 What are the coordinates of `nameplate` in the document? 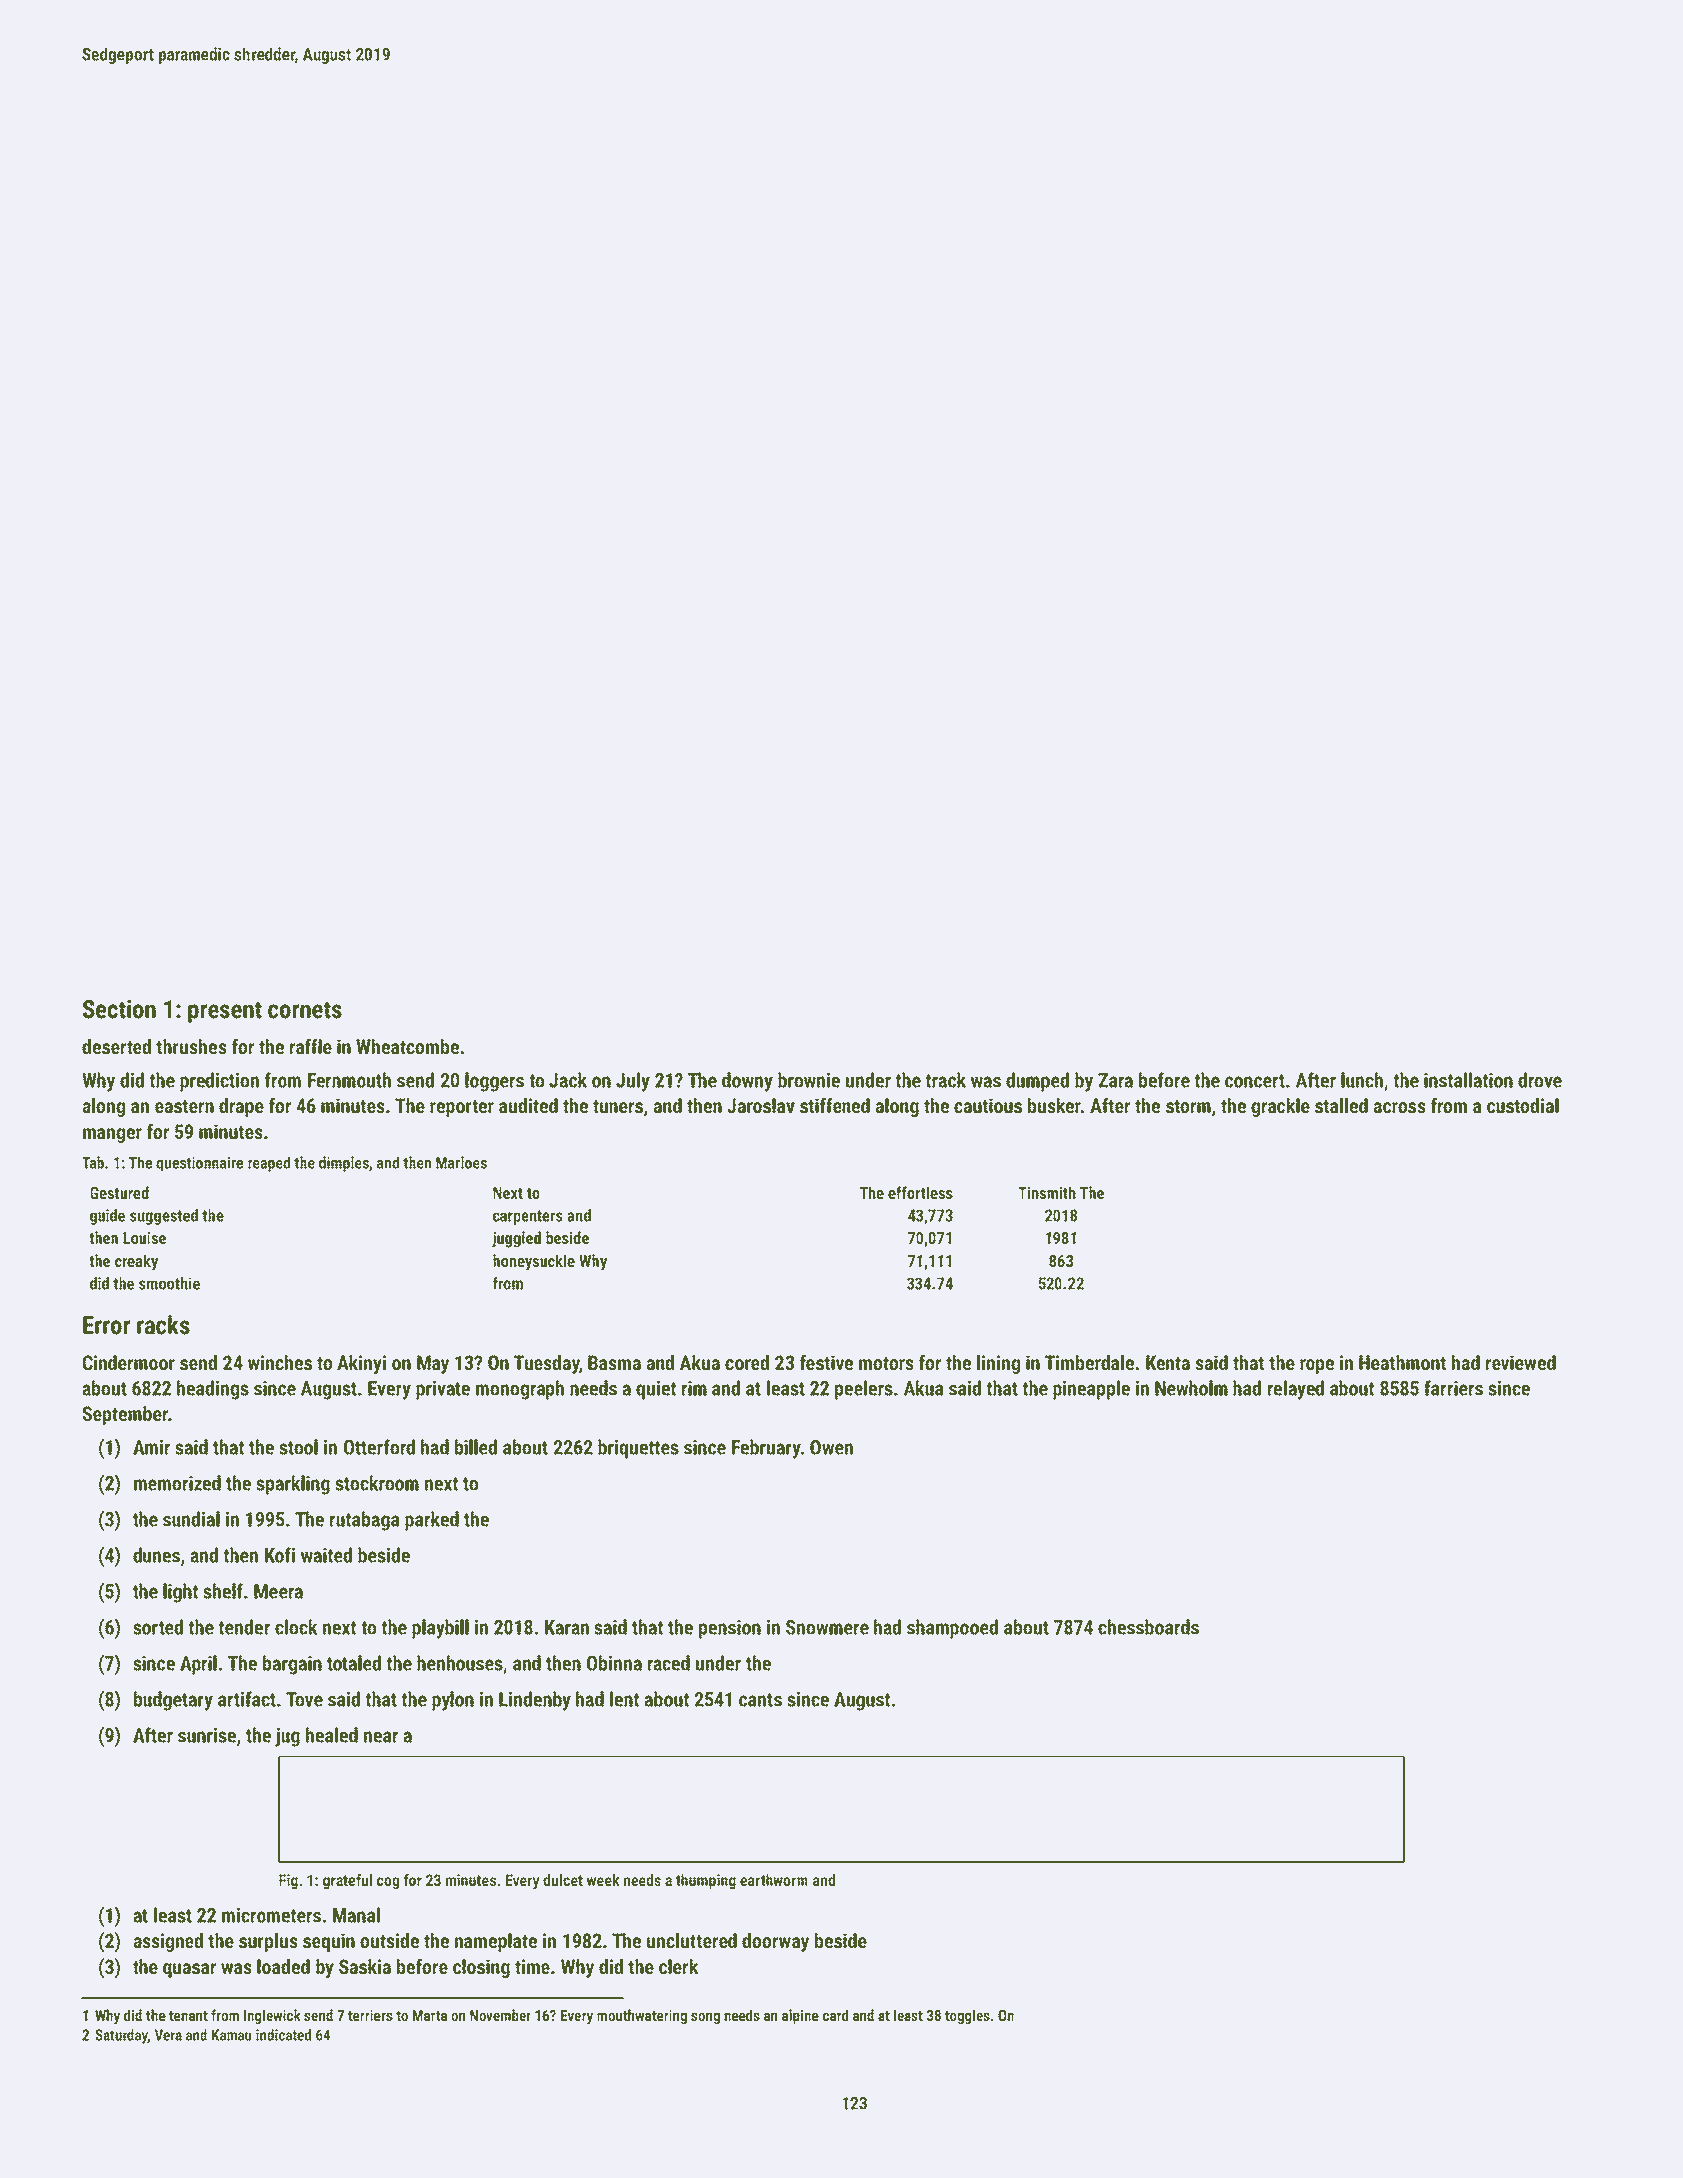 It's located at (496, 1942).
